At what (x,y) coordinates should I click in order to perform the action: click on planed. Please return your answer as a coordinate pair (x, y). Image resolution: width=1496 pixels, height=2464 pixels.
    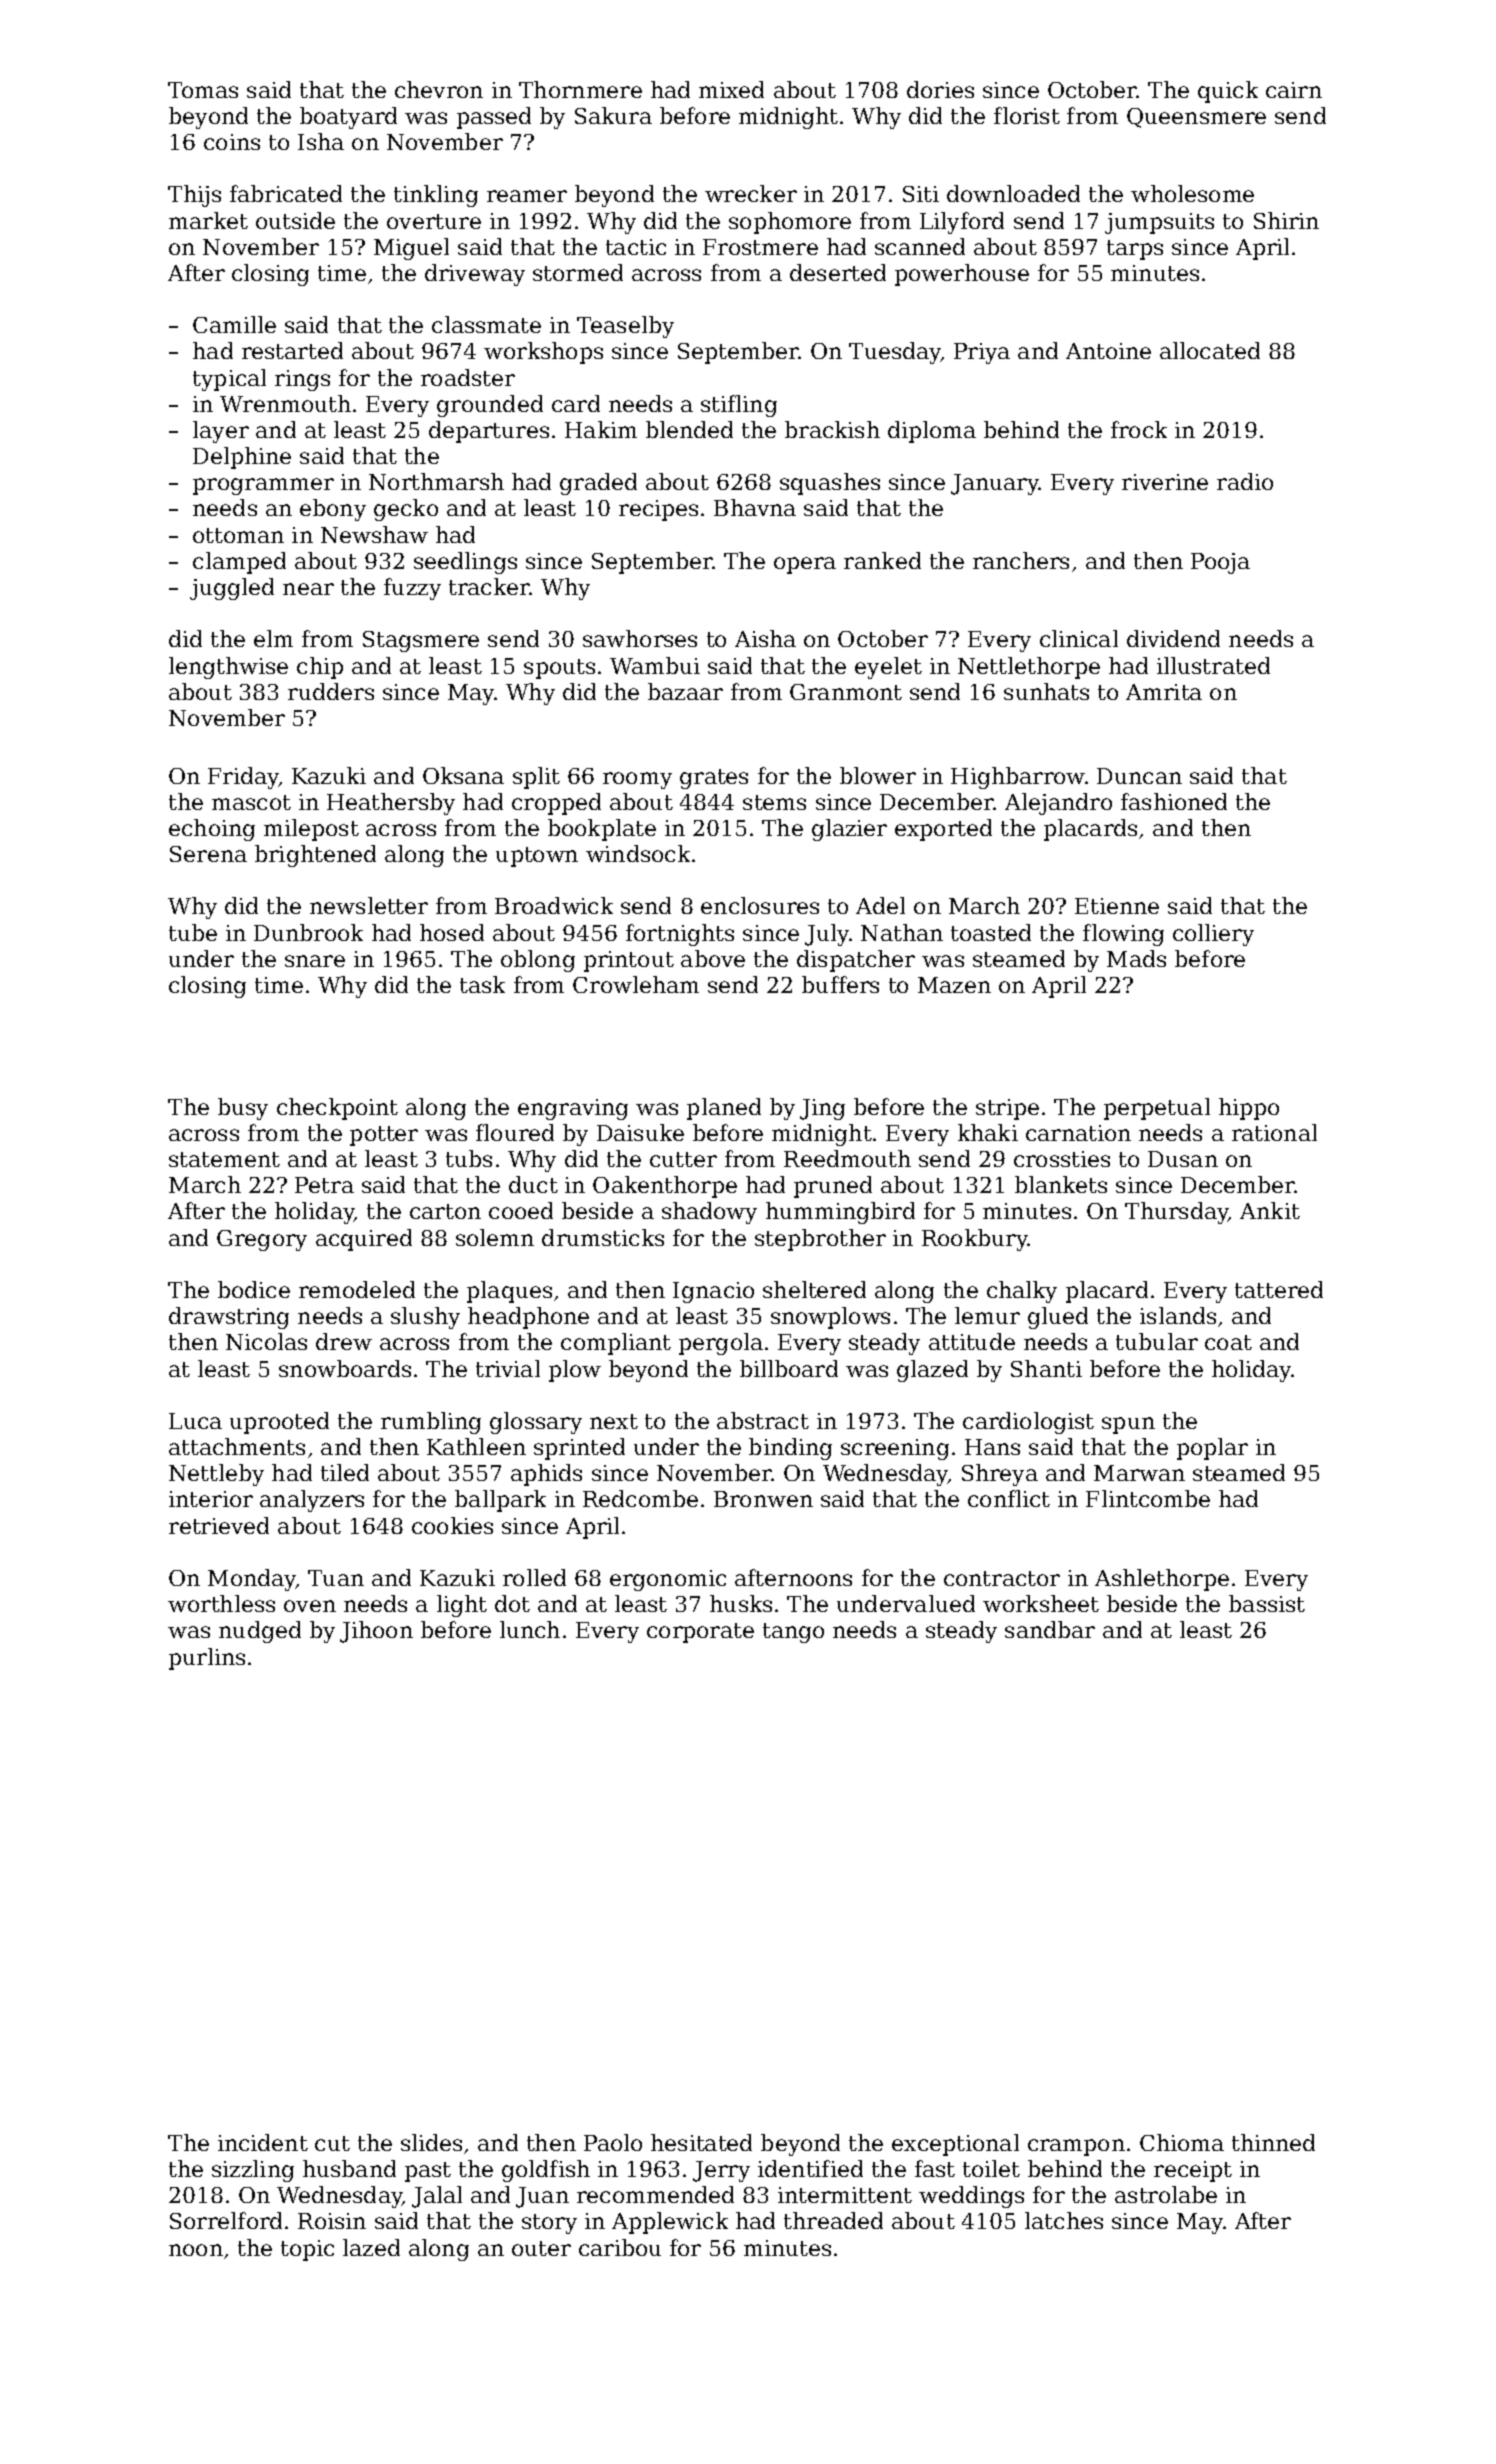
    Looking at the image, I should click on (724, 1109).
